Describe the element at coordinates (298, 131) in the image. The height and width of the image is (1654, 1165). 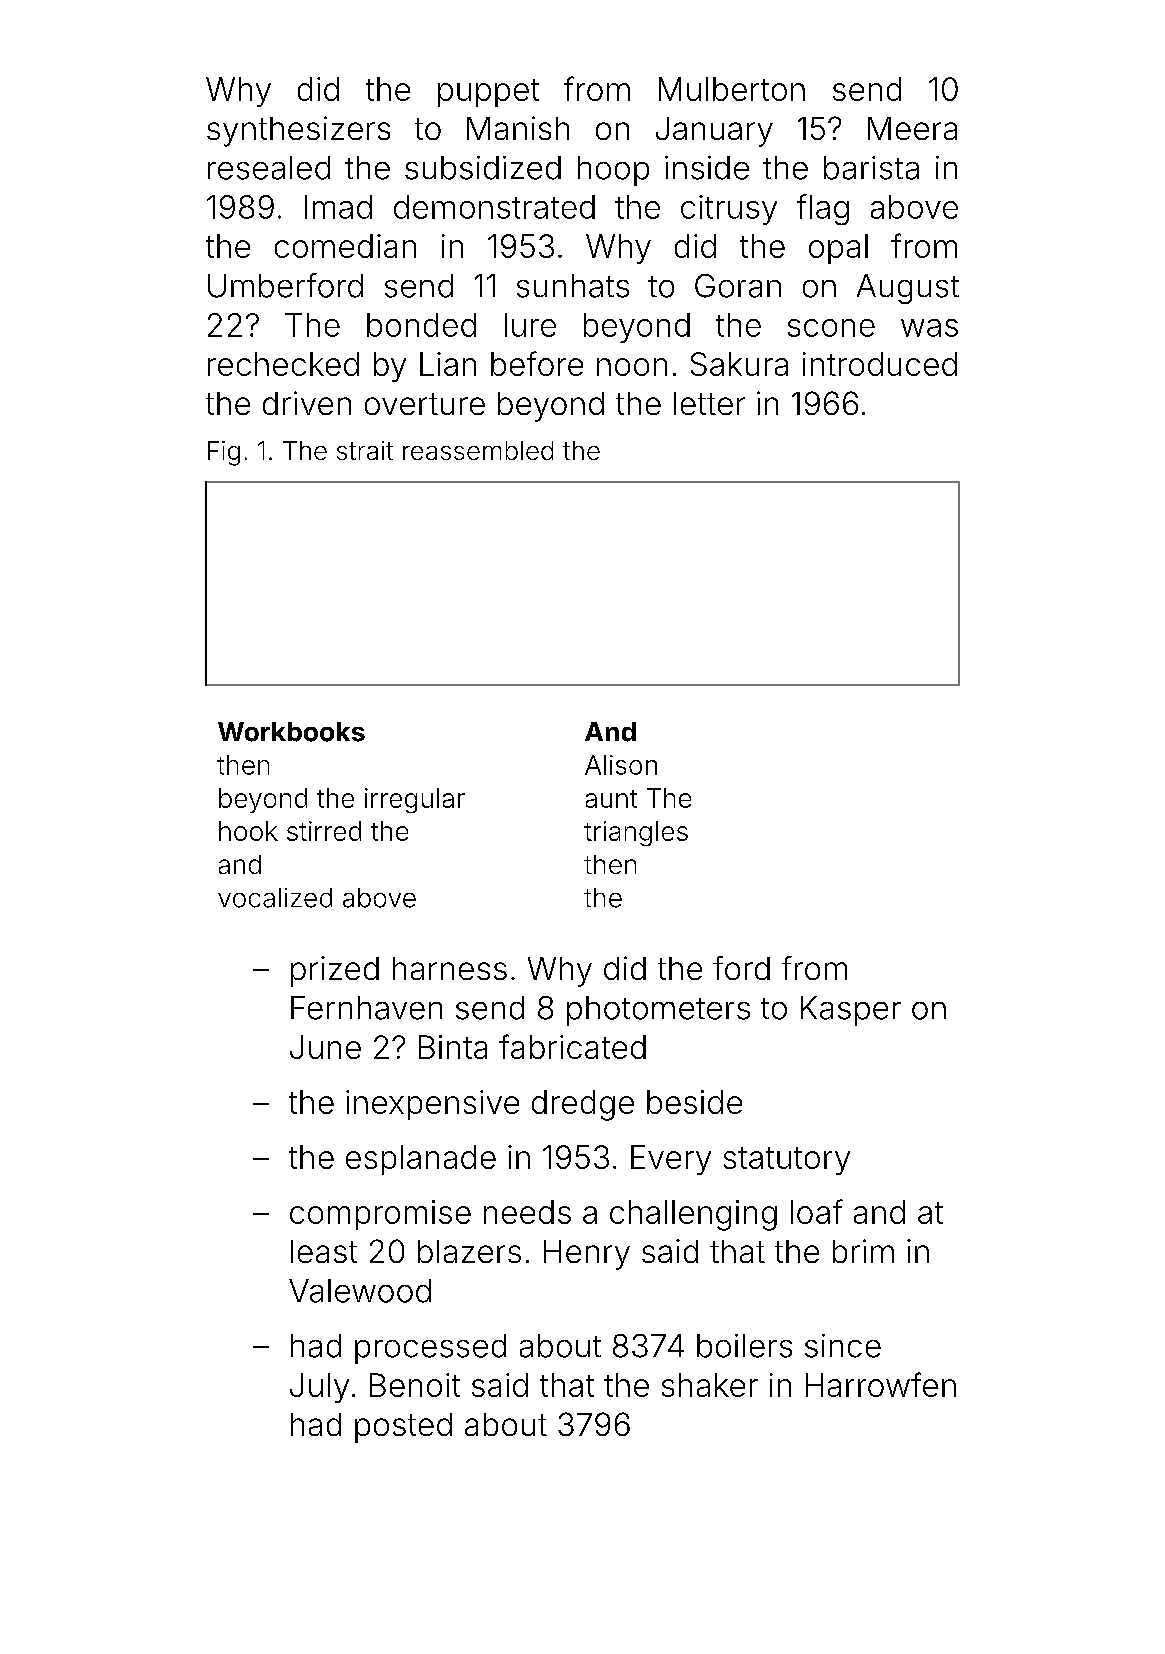
I see `synthesizers` at that location.
